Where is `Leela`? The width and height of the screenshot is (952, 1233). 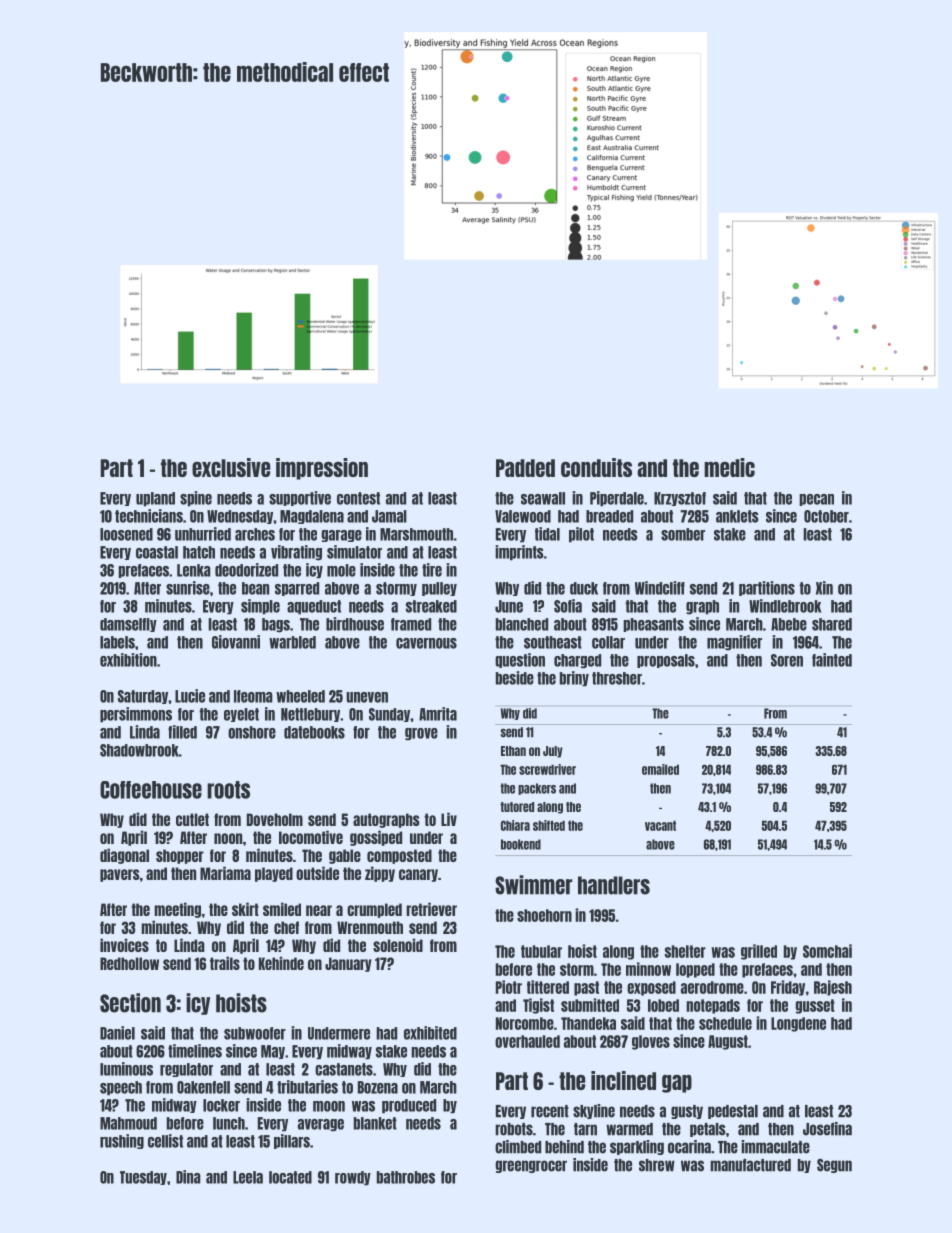 Leela is located at coordinates (248, 1177).
